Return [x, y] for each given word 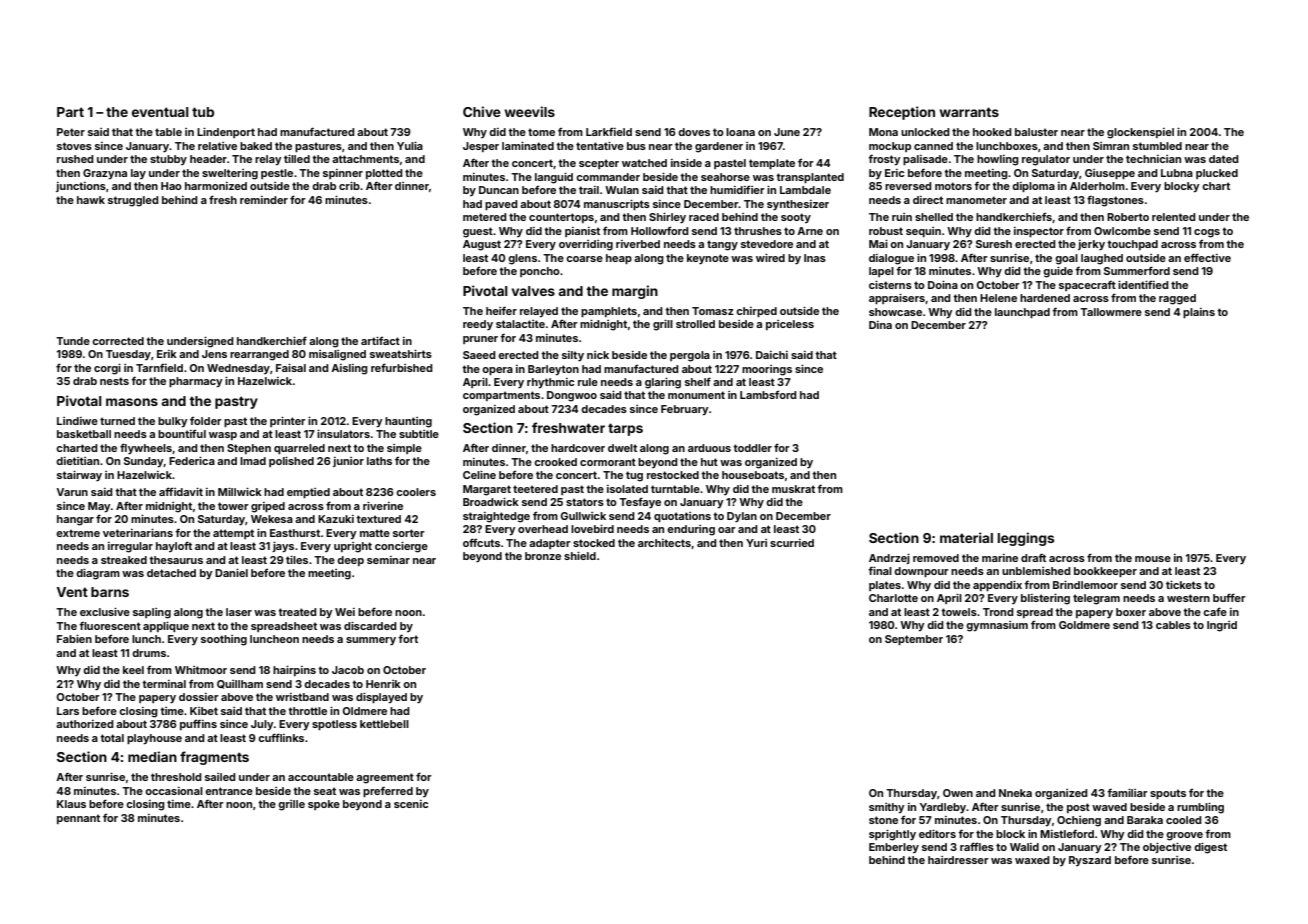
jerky [1091, 245]
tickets [1184, 584]
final [880, 570]
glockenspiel [1140, 133]
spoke [324, 805]
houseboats [753, 475]
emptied [308, 493]
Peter [71, 132]
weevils [529, 111]
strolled [695, 324]
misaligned [337, 355]
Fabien [74, 638]
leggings [1026, 539]
